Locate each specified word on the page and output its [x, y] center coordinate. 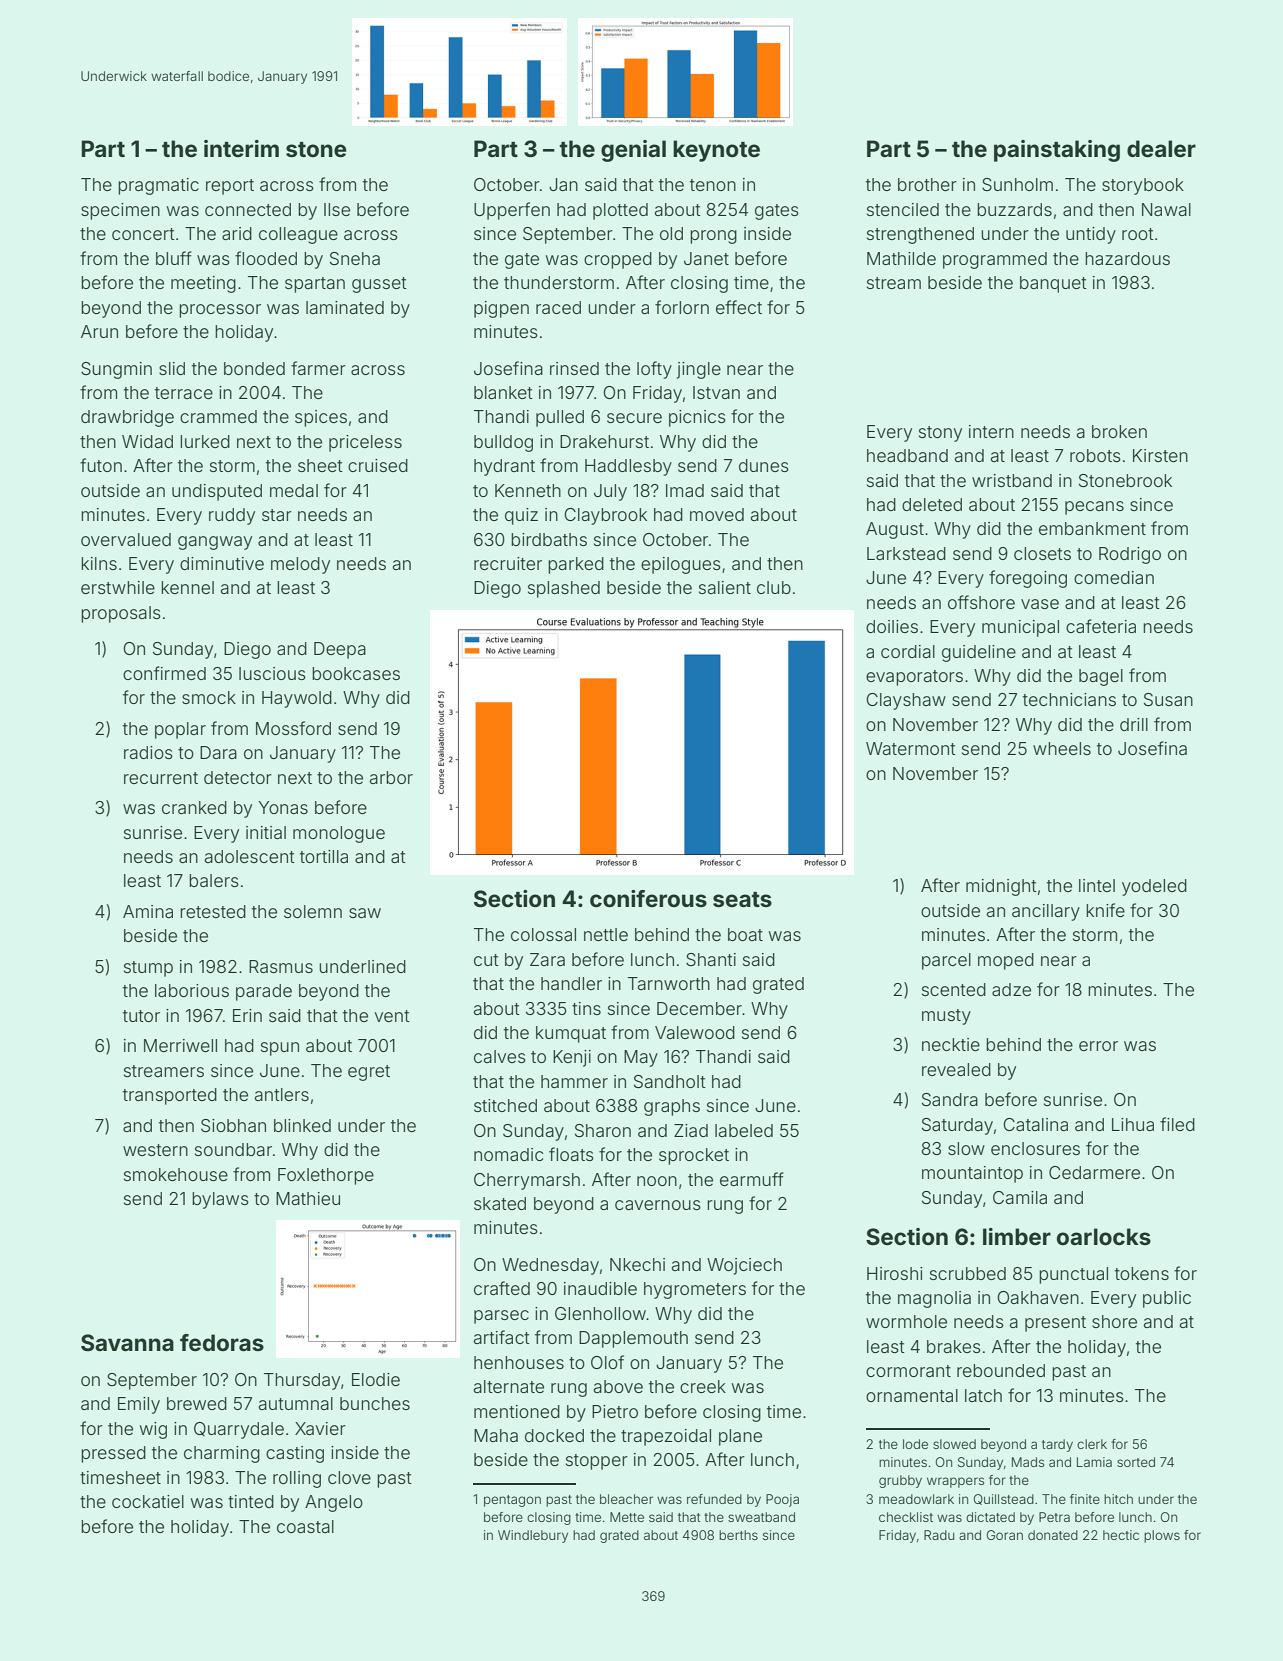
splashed [564, 589]
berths [738, 1535]
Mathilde [901, 258]
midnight [1001, 887]
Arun [99, 331]
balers [214, 880]
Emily [139, 1405]
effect [739, 307]
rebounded [1001, 1370]
